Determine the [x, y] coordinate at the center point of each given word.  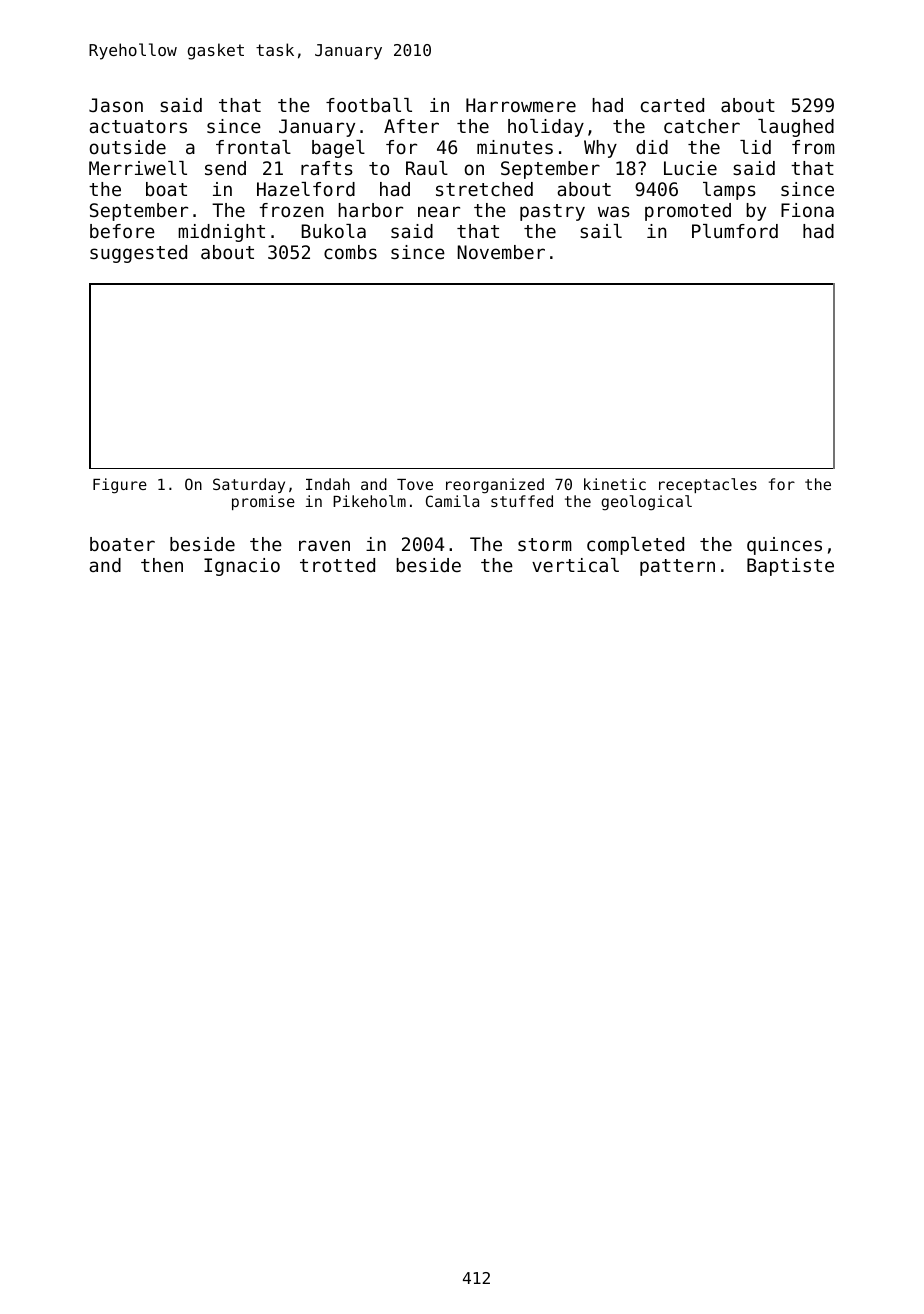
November [501, 252]
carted [672, 105]
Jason [116, 105]
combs [350, 252]
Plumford [735, 231]
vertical [575, 565]
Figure [120, 486]
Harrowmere [521, 105]
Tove [415, 484]
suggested [138, 254]
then [162, 565]
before [122, 231]
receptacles [708, 485]
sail [601, 231]
